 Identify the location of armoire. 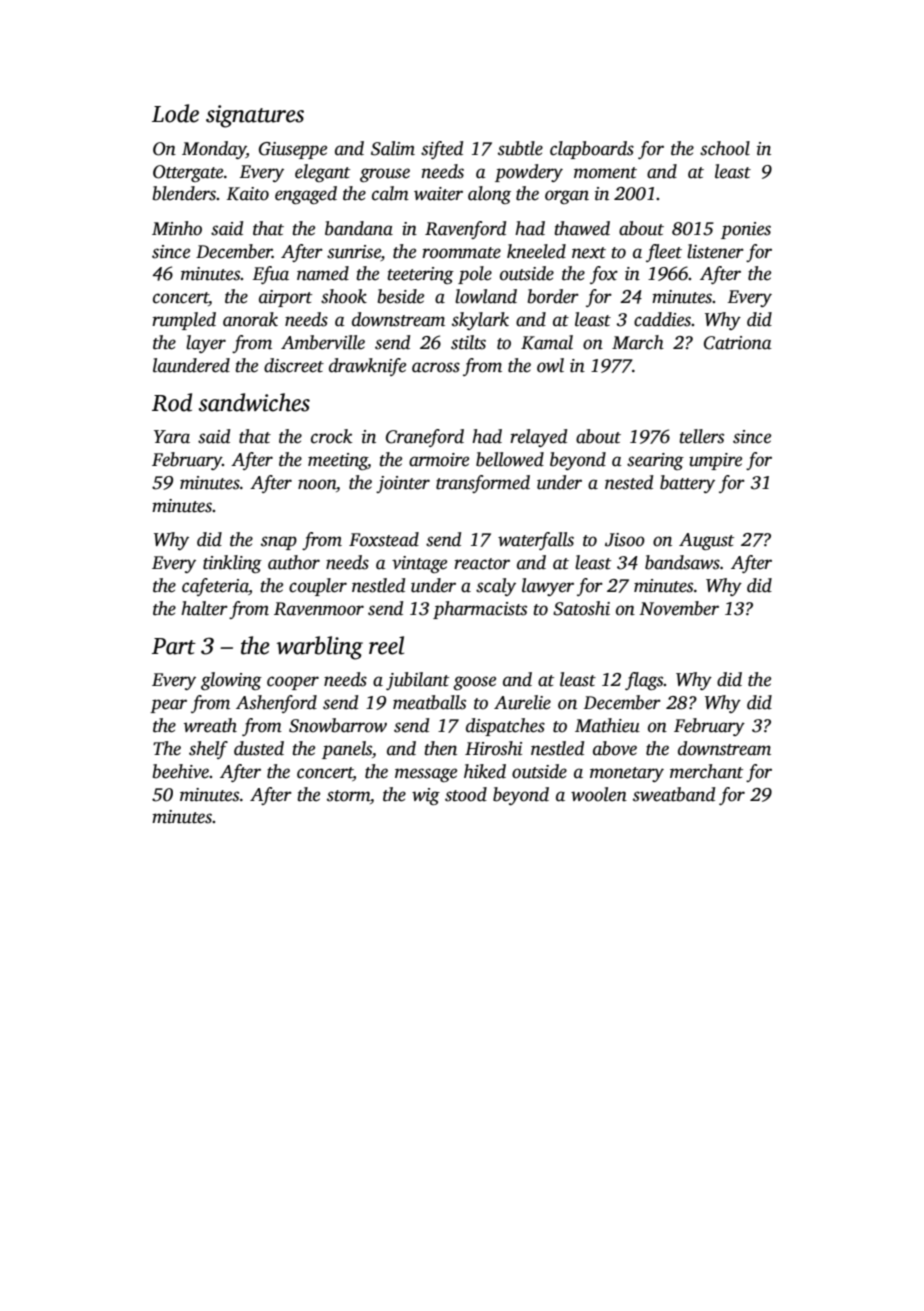
(439, 460).
